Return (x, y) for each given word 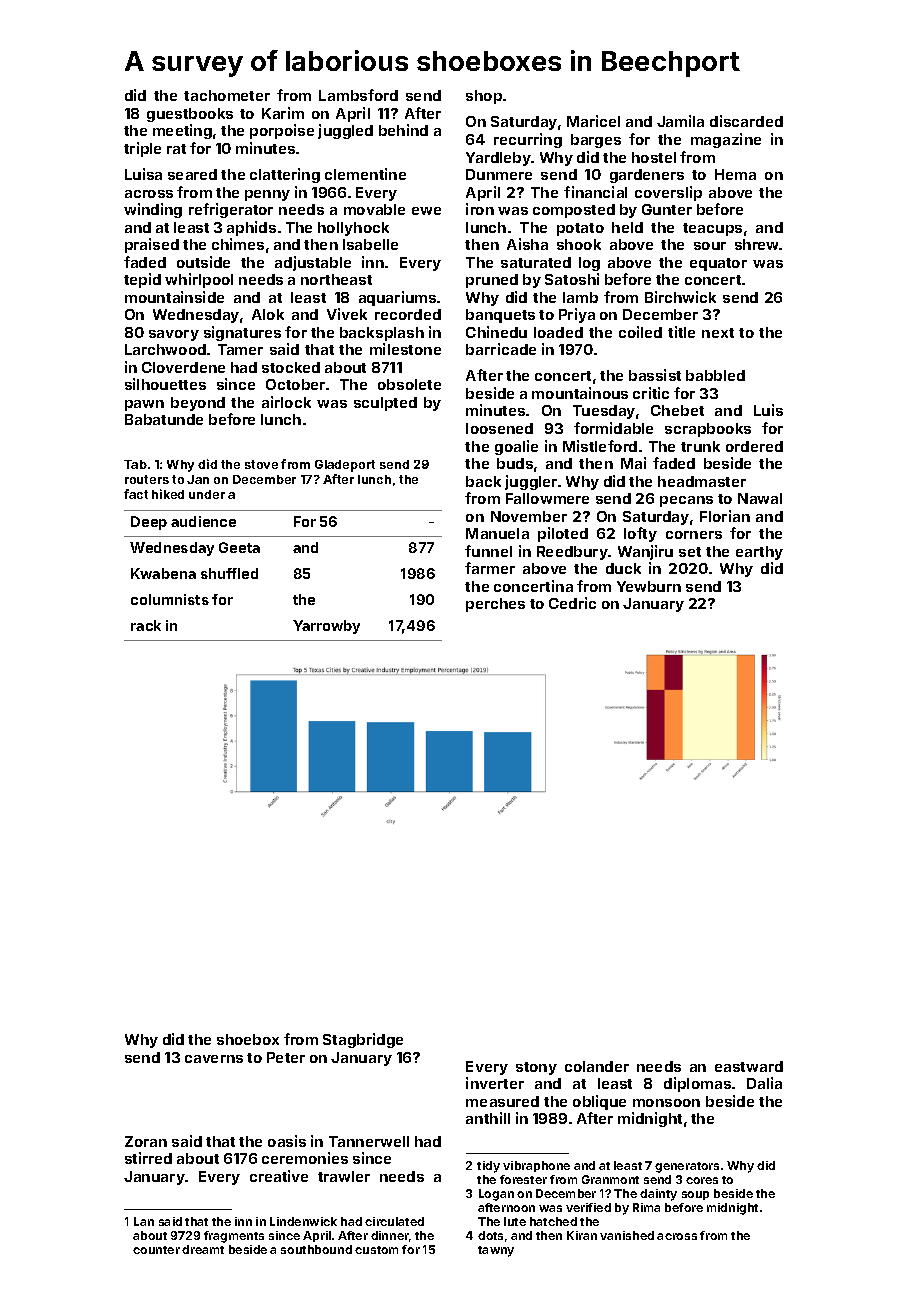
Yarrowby (326, 627)
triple (142, 149)
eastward (749, 1066)
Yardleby (499, 159)
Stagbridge (363, 1040)
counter (156, 1250)
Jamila (680, 121)
